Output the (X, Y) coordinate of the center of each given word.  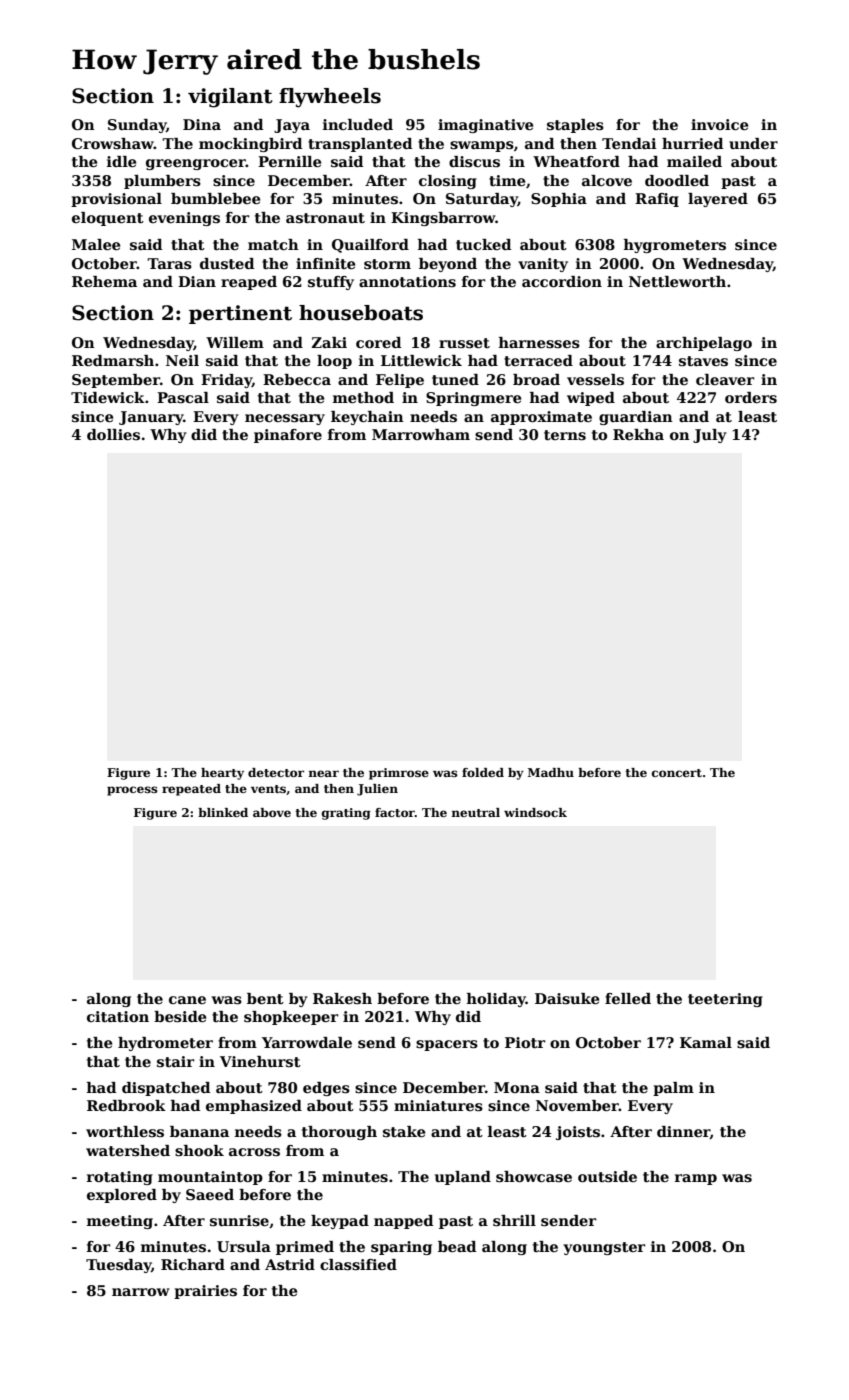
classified (358, 1265)
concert (677, 773)
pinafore (288, 436)
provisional (116, 200)
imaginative (486, 126)
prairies (205, 1292)
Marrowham (421, 434)
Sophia (559, 200)
